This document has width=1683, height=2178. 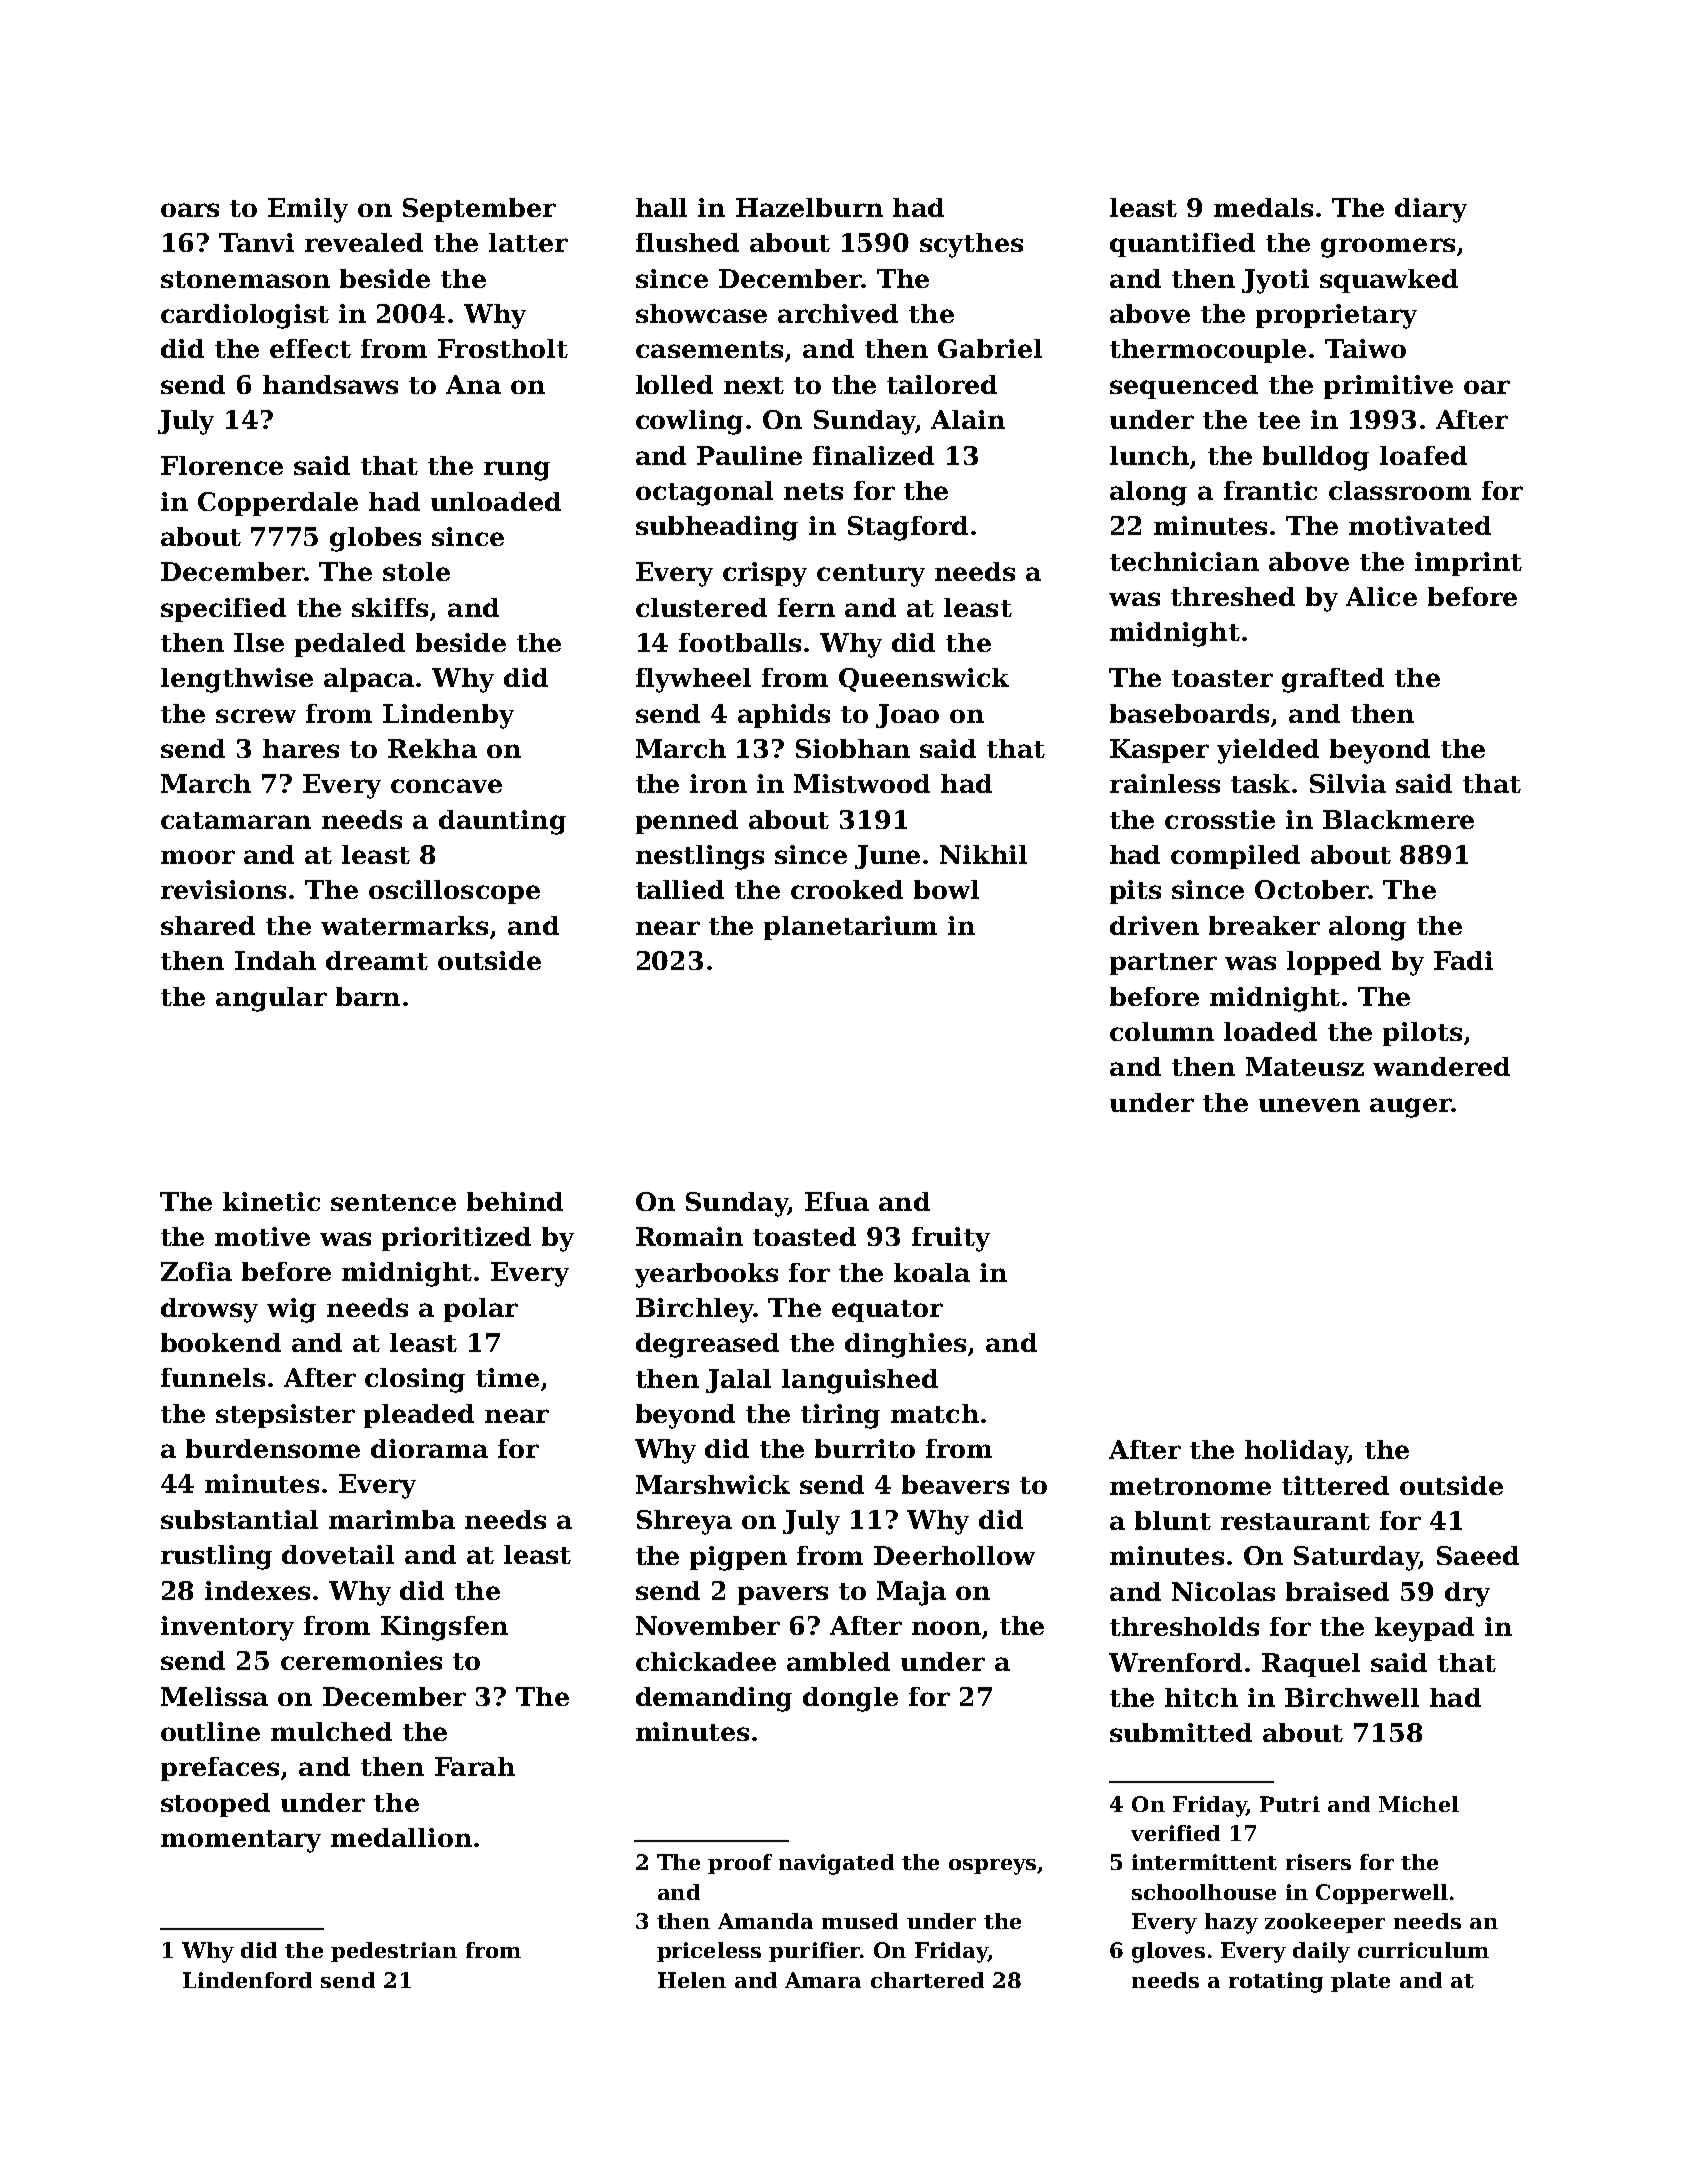 What do you see at coordinates (479, 210) in the document?
I see `September` at bounding box center [479, 210].
